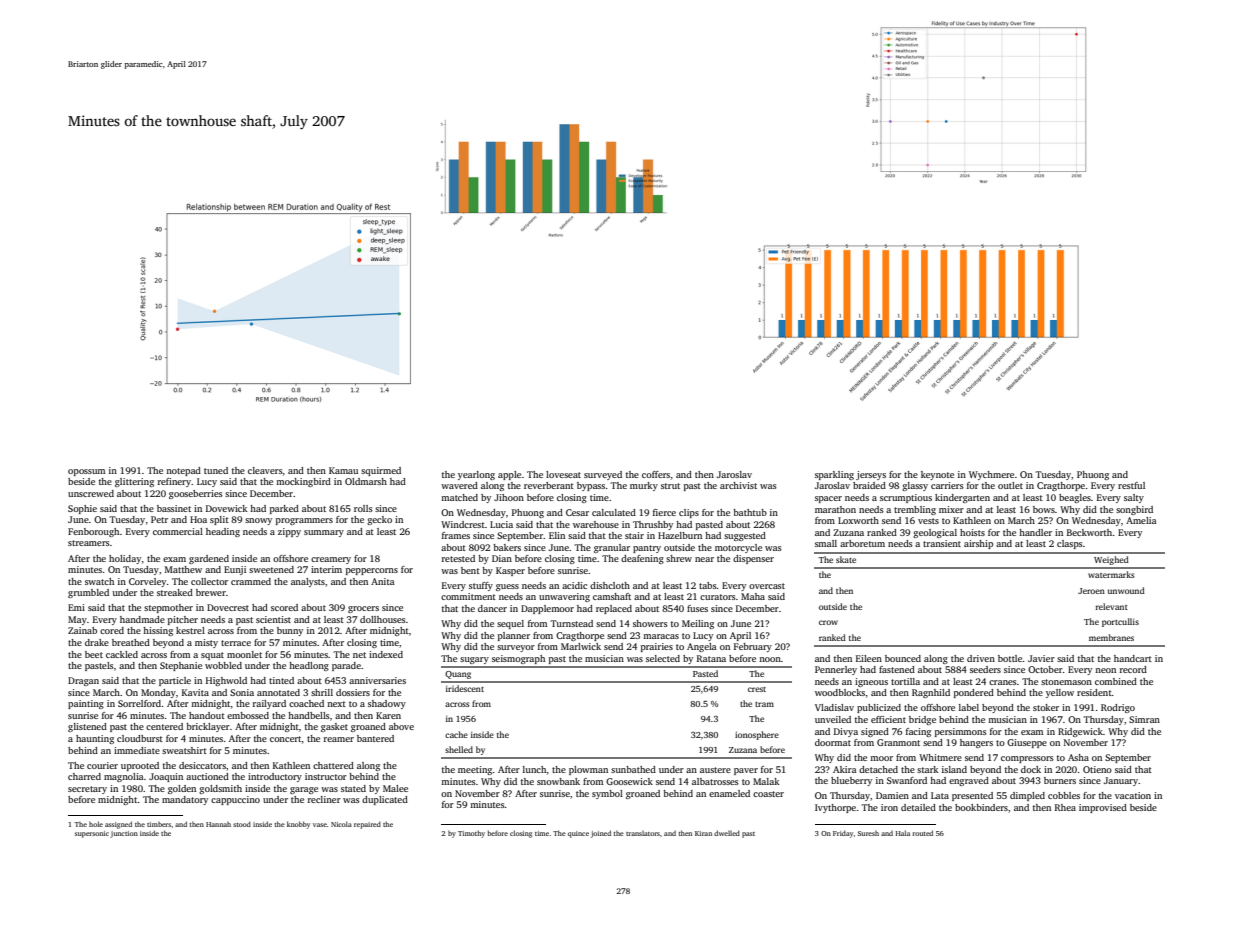 The height and width of the image is (952, 1233). I want to click on selected, so click(663, 658).
